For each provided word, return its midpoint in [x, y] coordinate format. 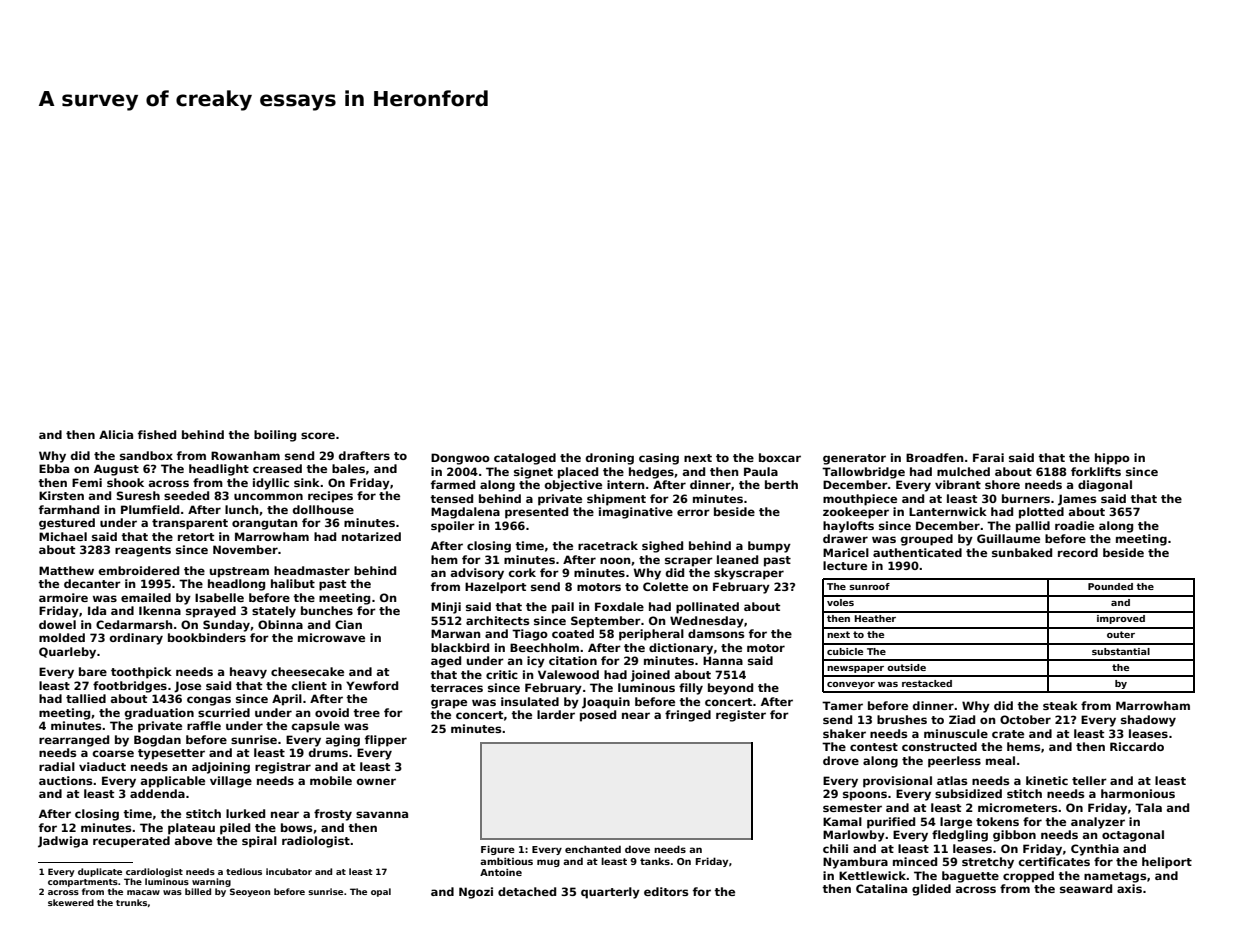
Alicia [116, 434]
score [318, 435]
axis [1129, 888]
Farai [988, 457]
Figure [498, 850]
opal [381, 892]
